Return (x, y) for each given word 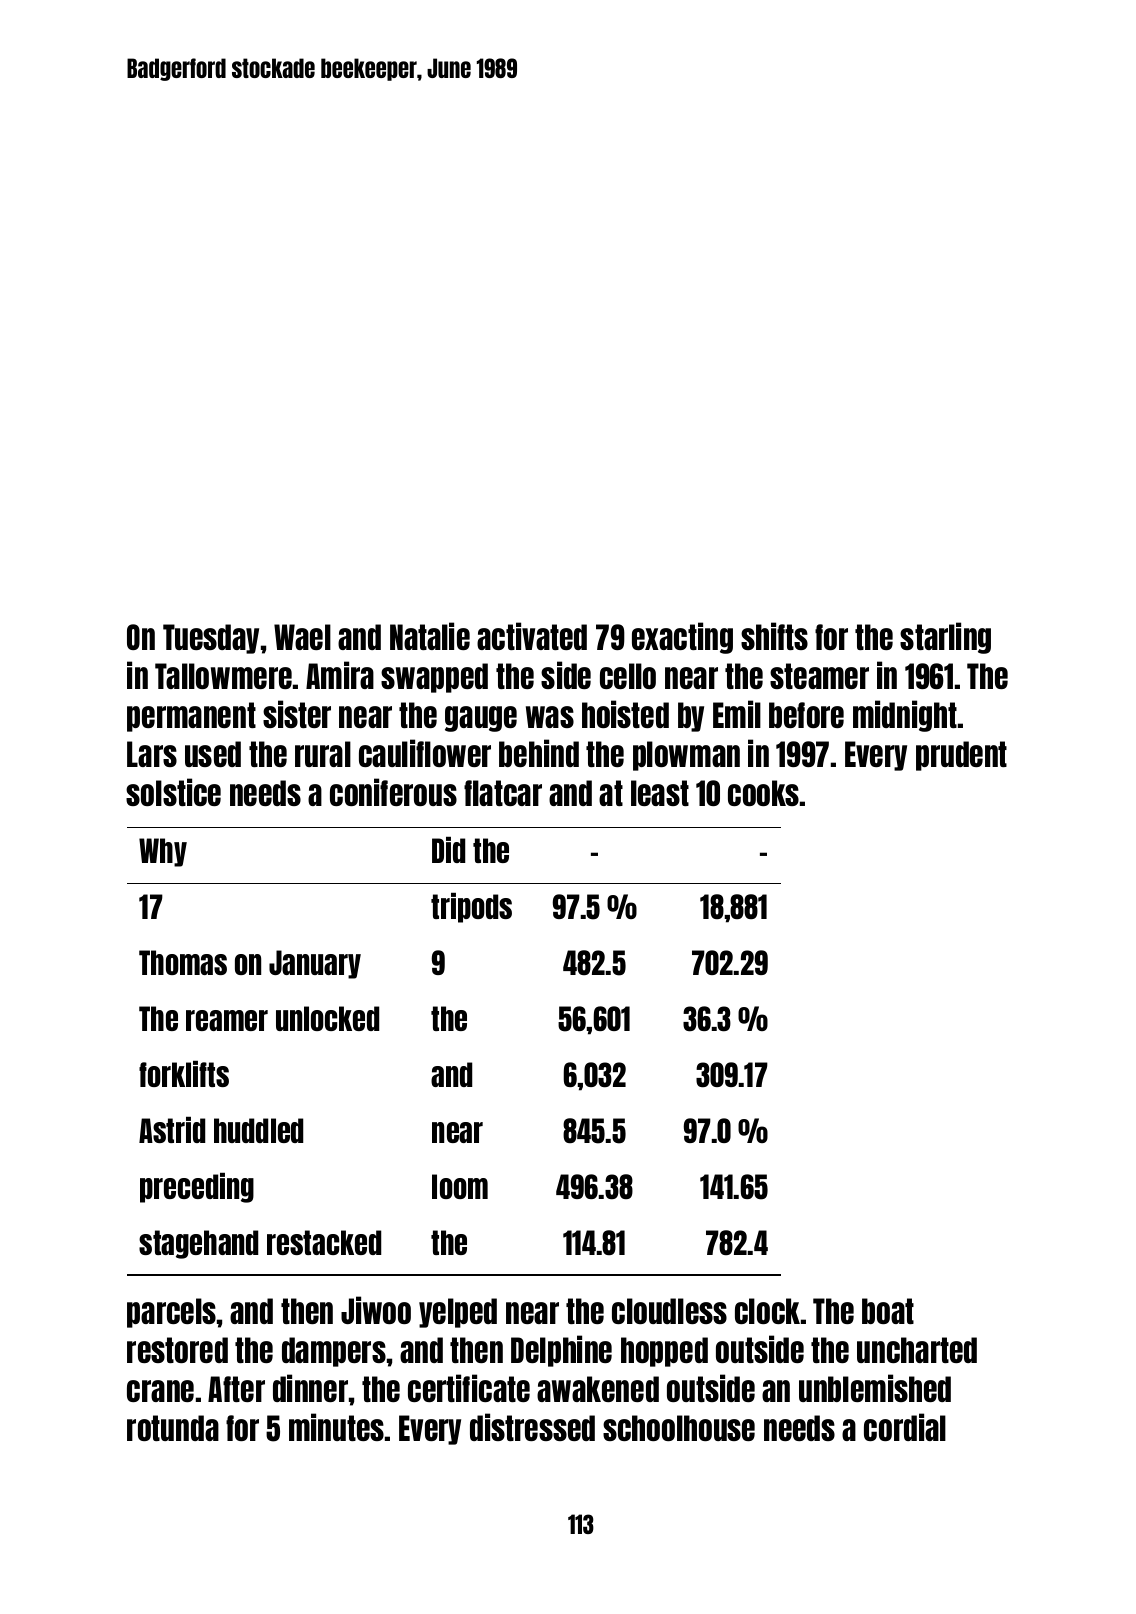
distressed (532, 1427)
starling (945, 638)
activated (532, 636)
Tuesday (211, 639)
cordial (905, 1427)
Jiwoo (376, 1310)
